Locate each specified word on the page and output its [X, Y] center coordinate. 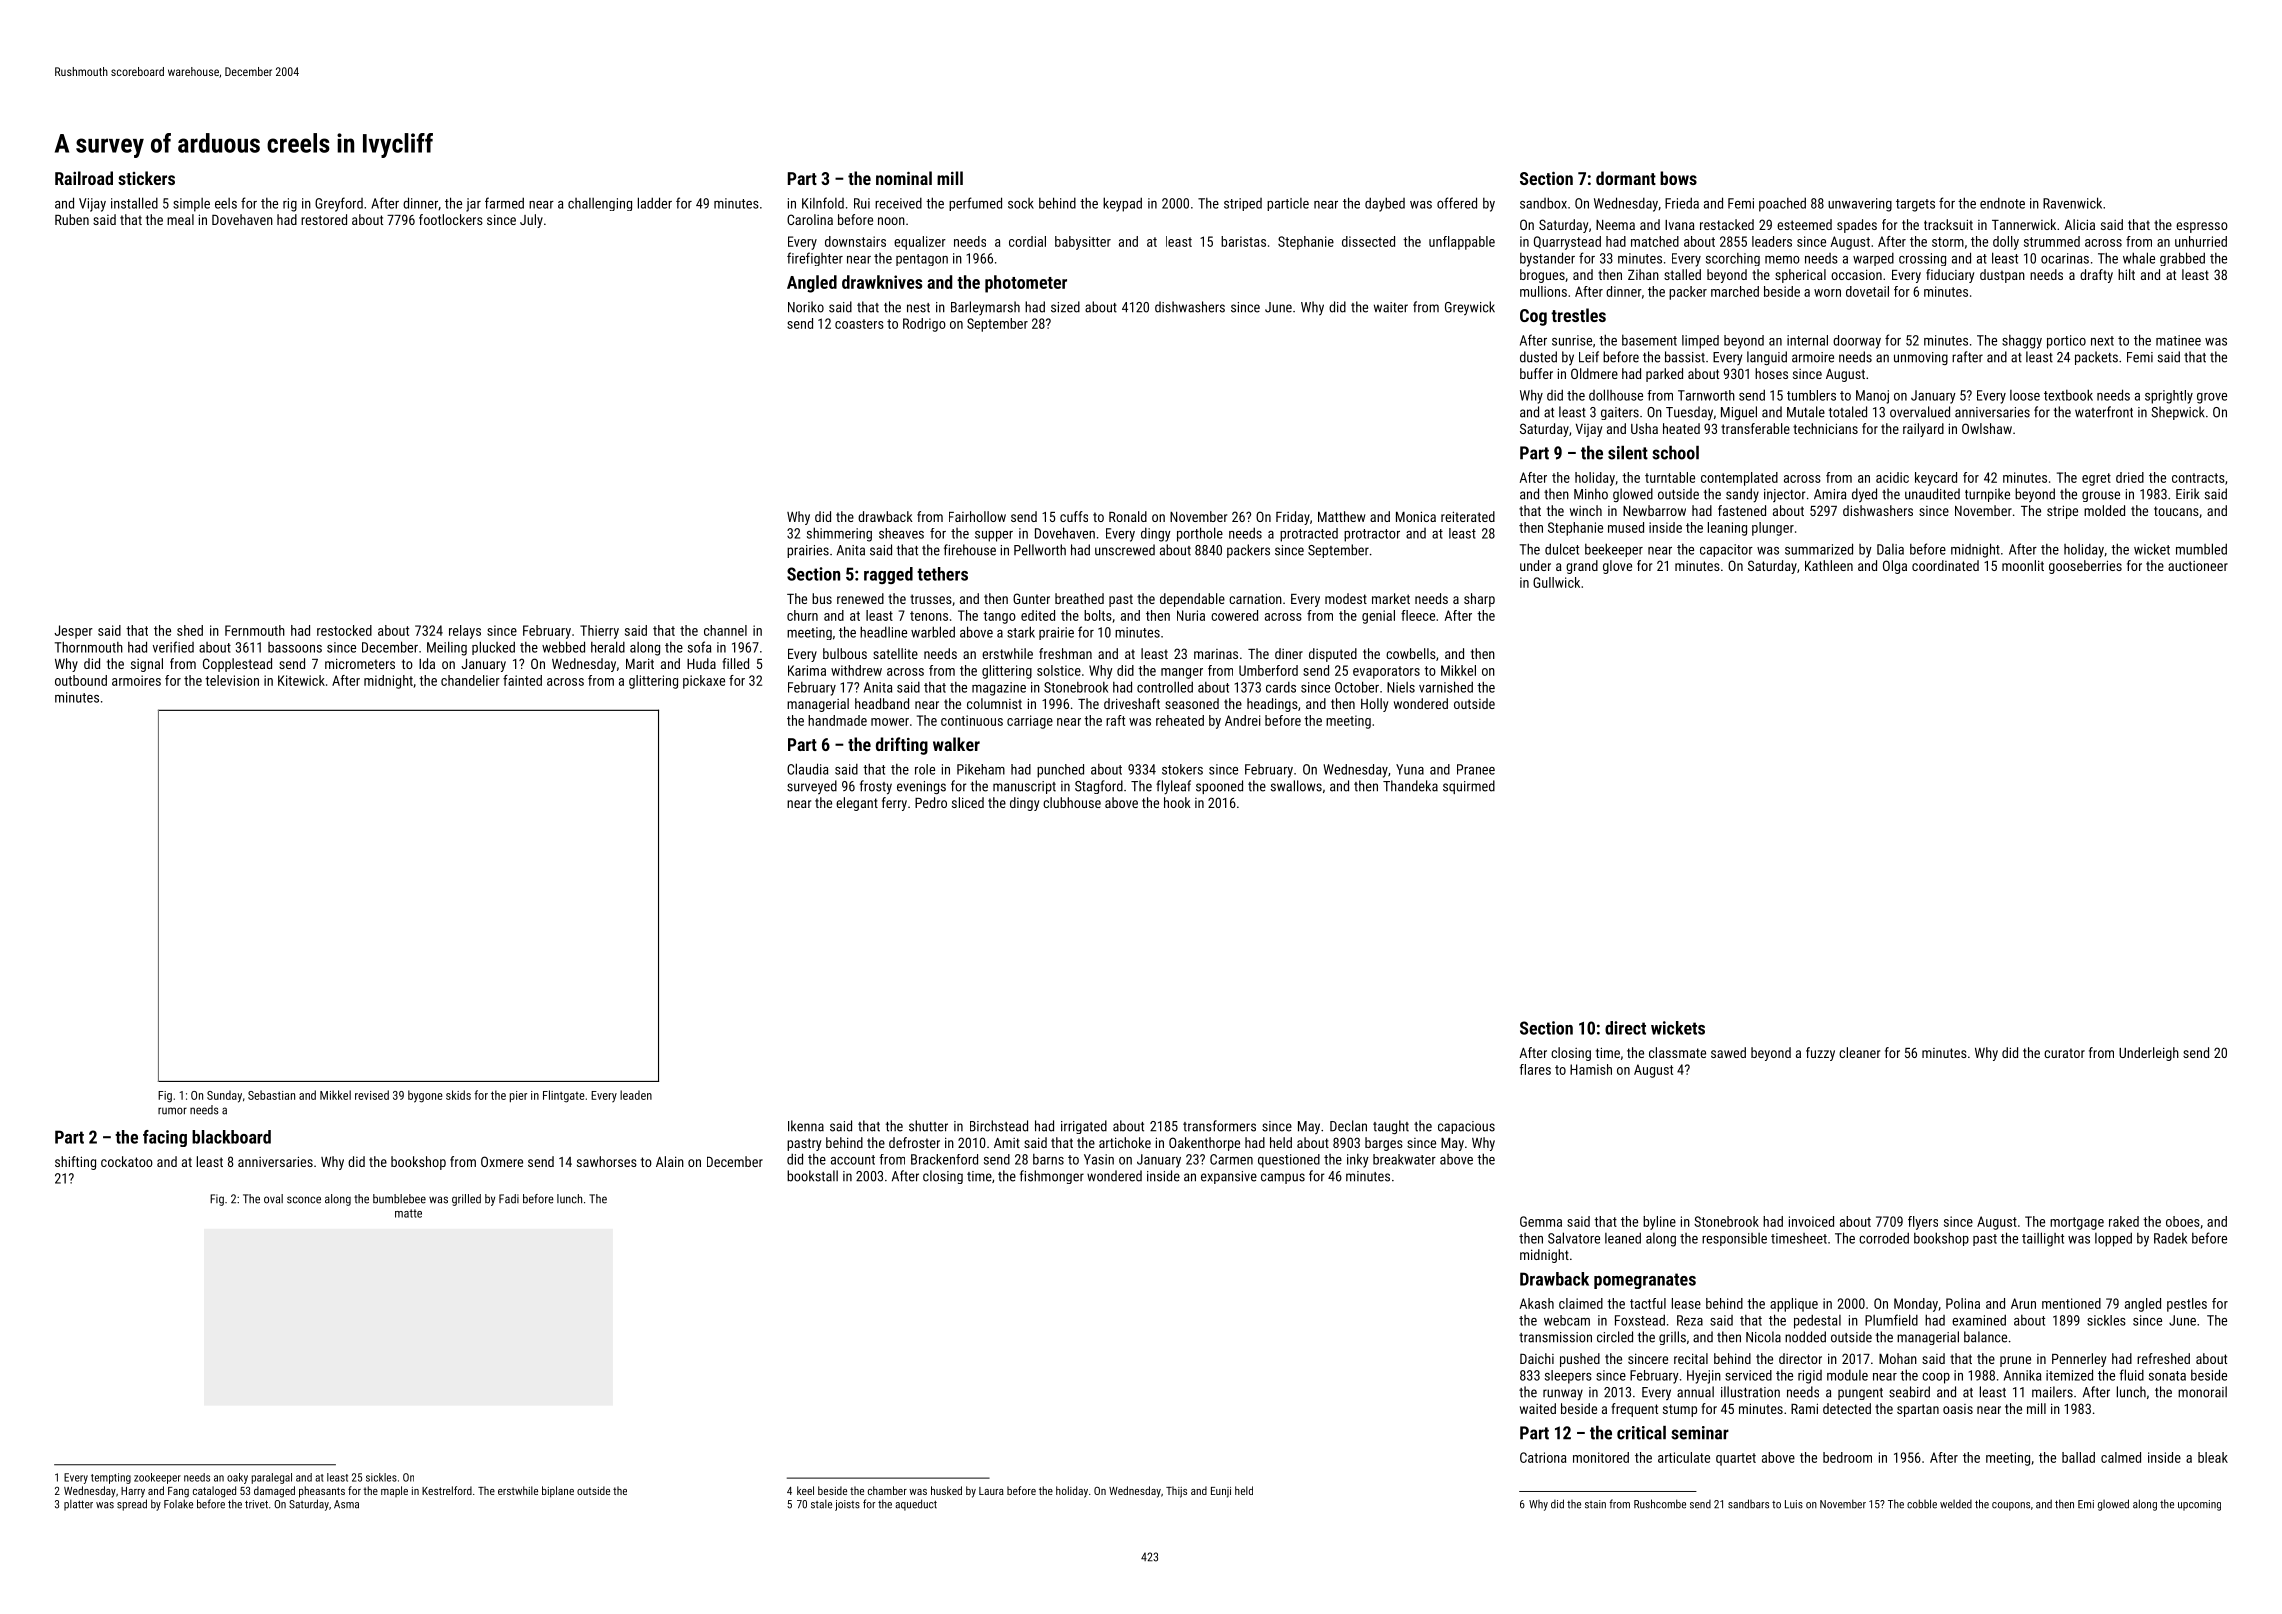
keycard [1936, 479]
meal [180, 219]
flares [1535, 1069]
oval [273, 1199]
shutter [928, 1126]
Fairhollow [977, 516]
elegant [857, 804]
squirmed [1469, 787]
